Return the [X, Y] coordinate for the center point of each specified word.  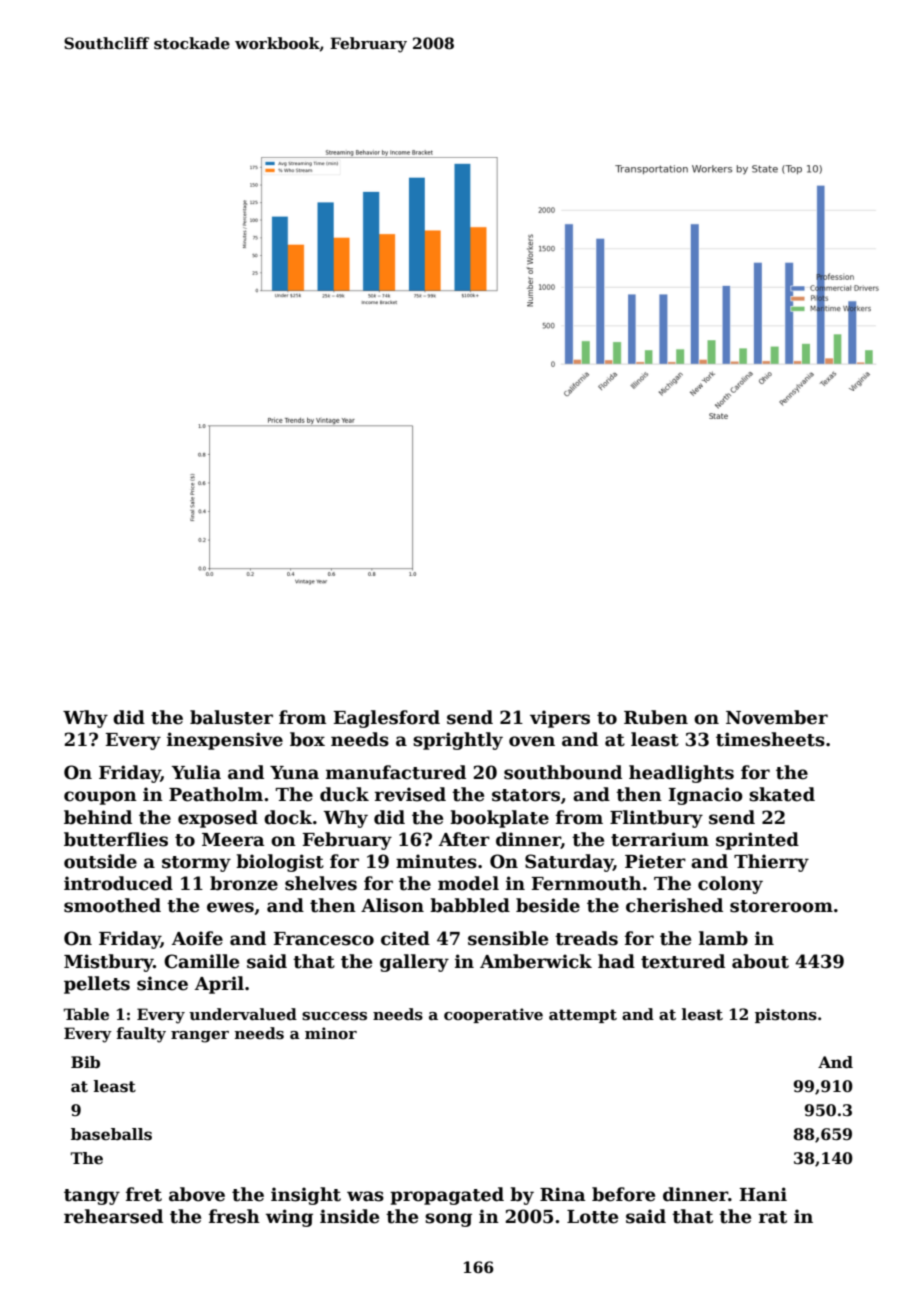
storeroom [781, 906]
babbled [470, 905]
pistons [786, 1015]
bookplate [499, 819]
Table [86, 1014]
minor [331, 1033]
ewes [230, 907]
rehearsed [113, 1216]
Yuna [294, 773]
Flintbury [656, 819]
